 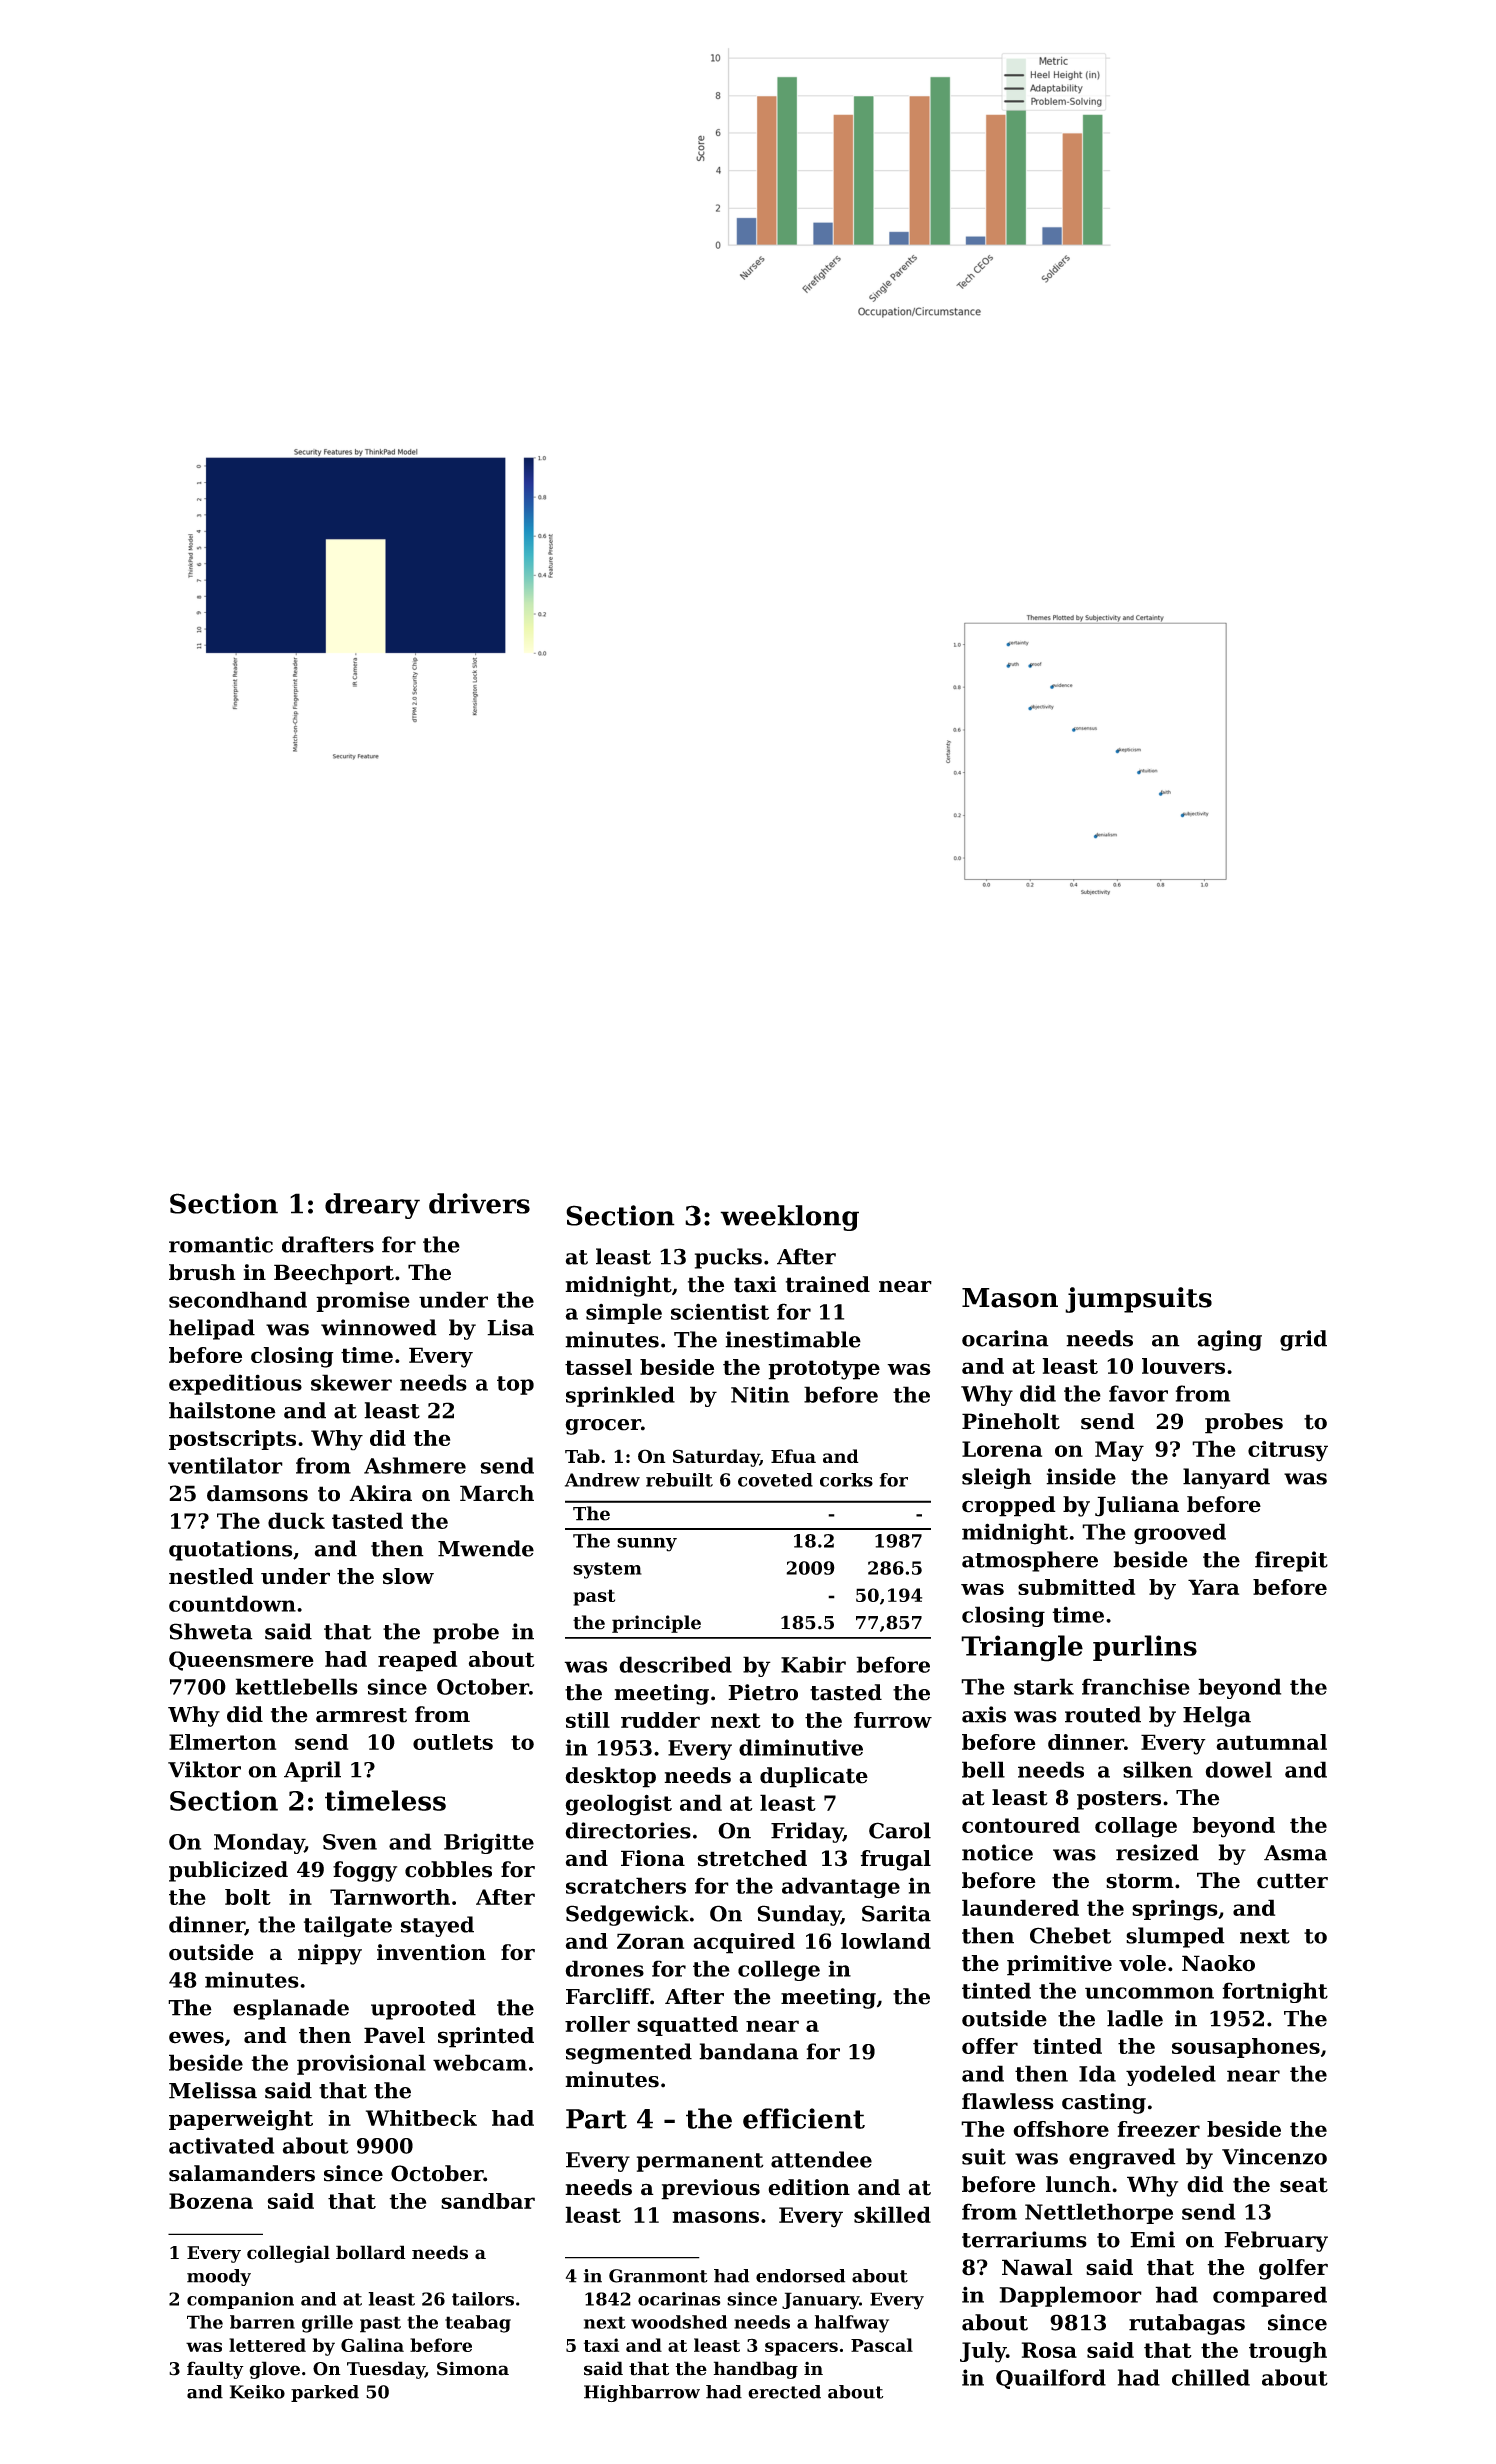 What do you see at coordinates (1070, 1935) in the document?
I see `Chebet` at bounding box center [1070, 1935].
